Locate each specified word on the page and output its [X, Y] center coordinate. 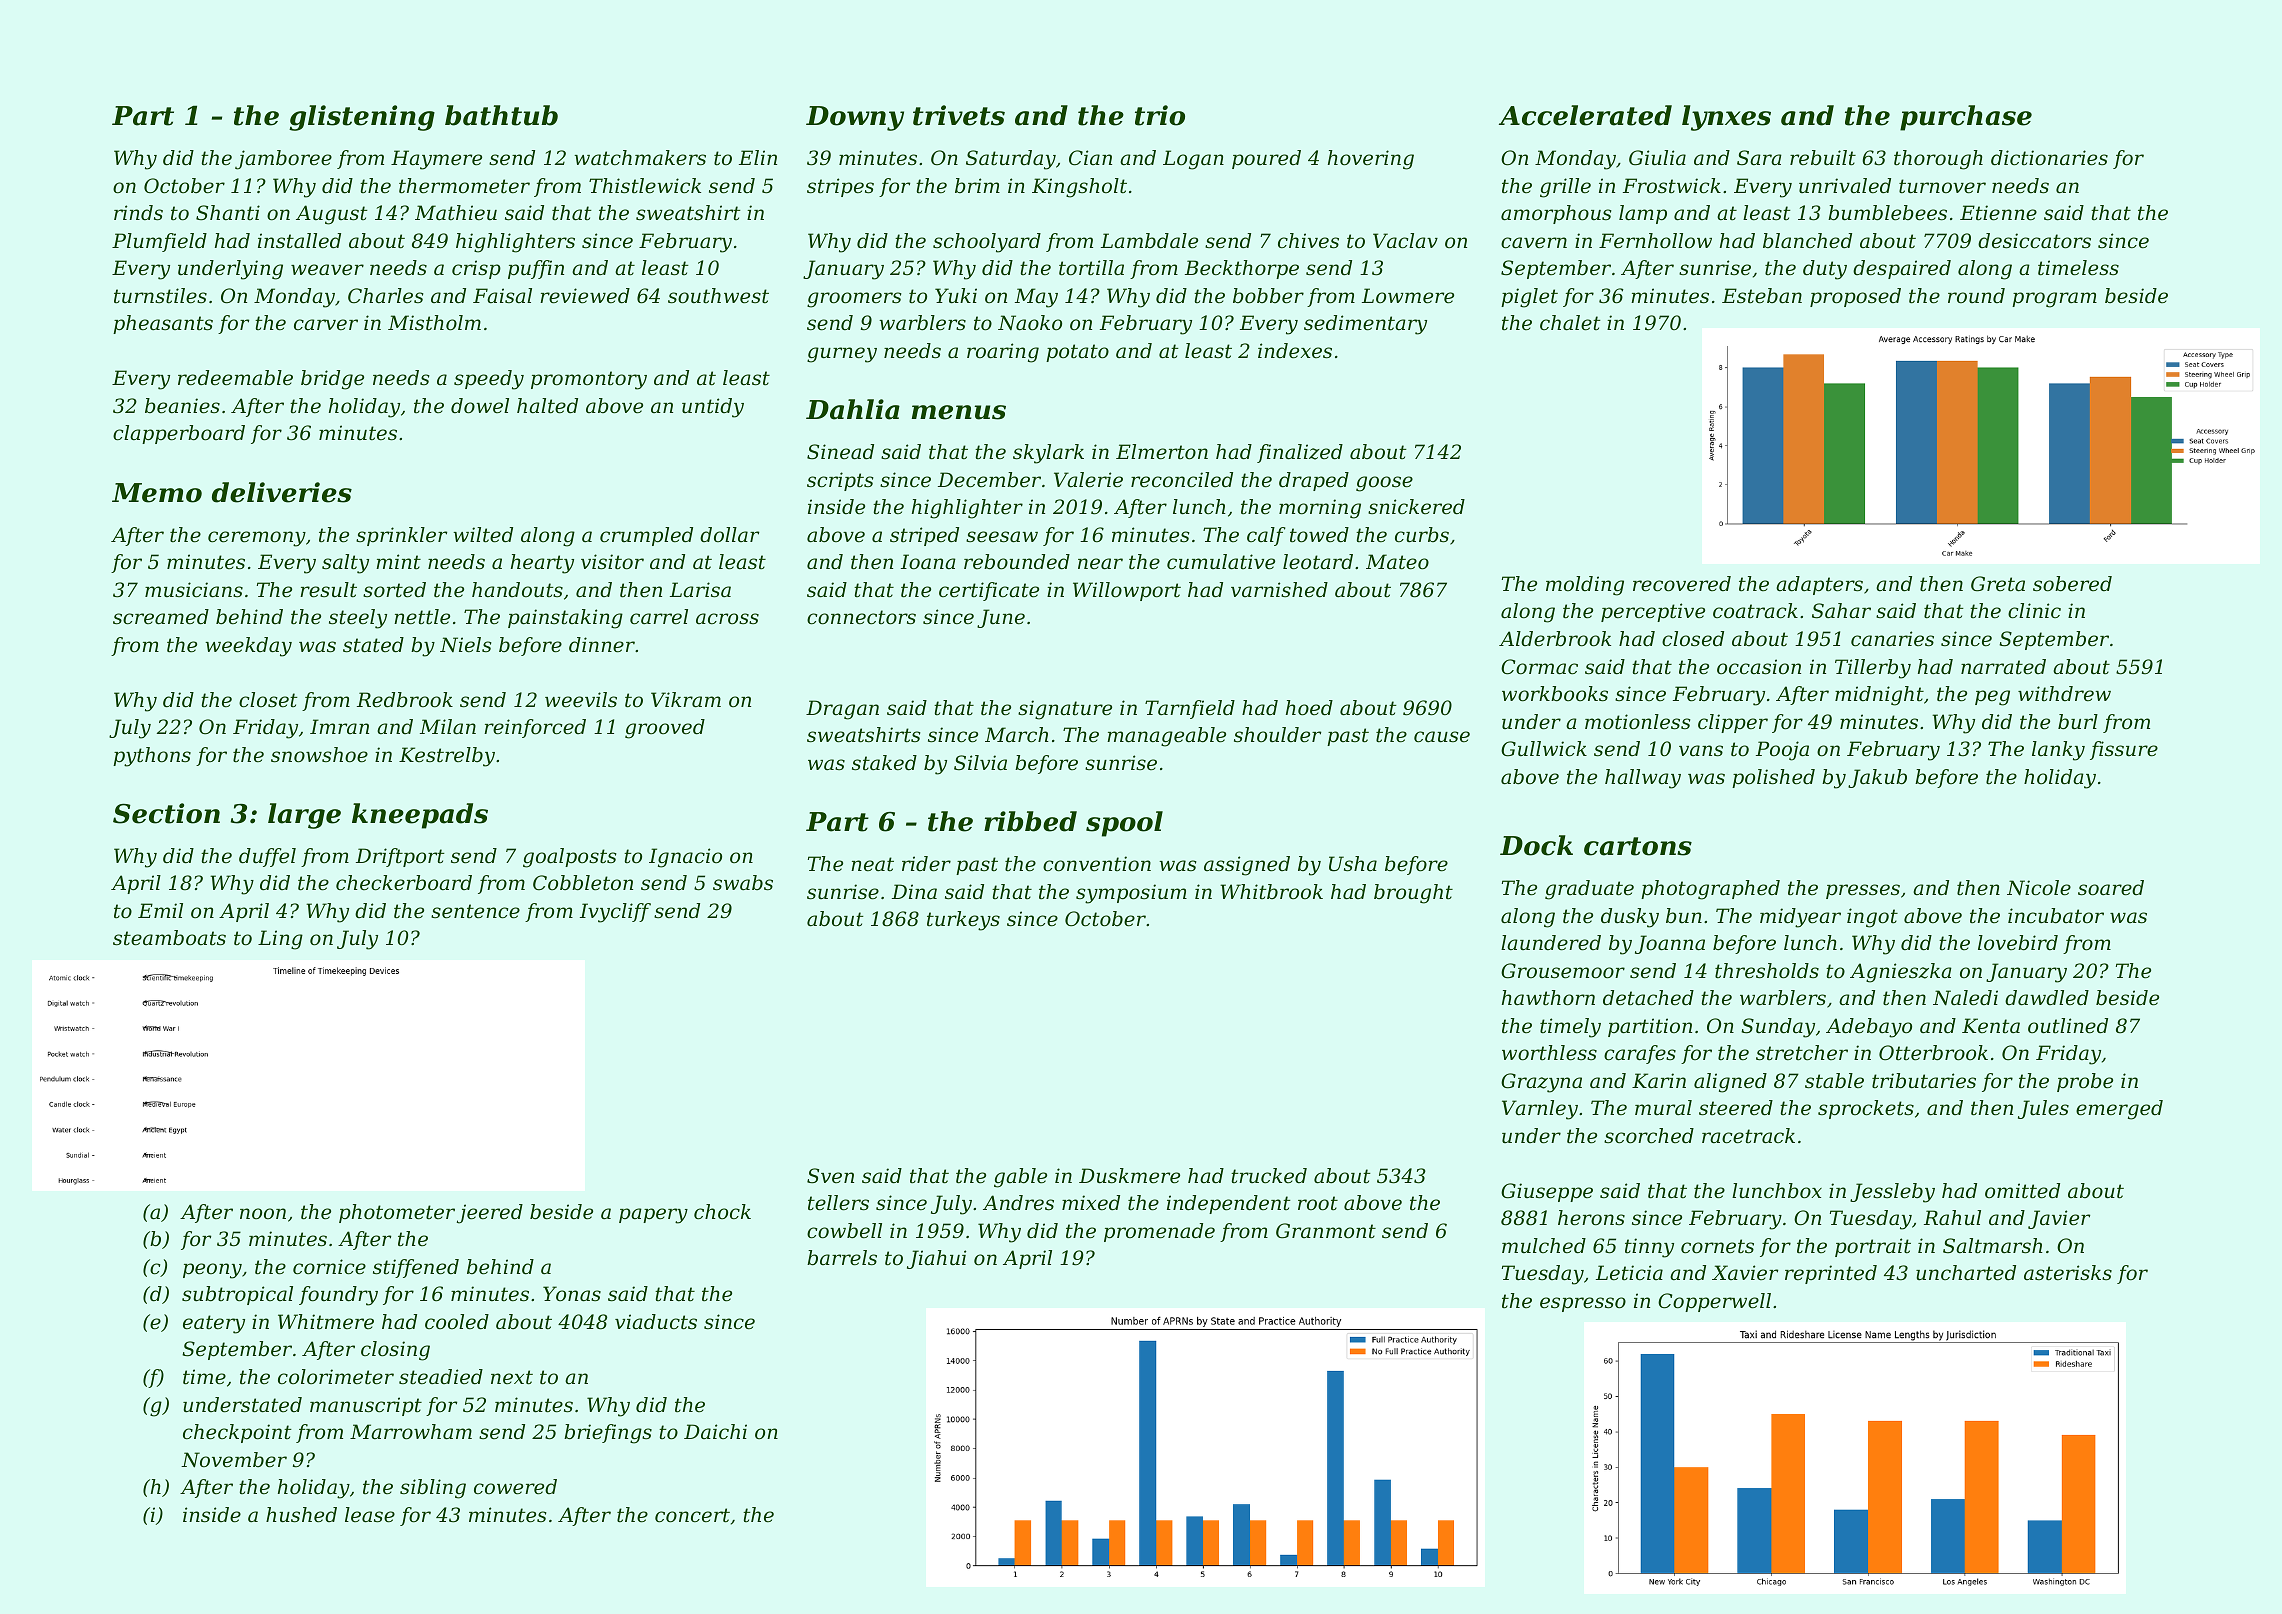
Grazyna [1541, 1083]
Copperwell [1714, 1302]
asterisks [2068, 1273]
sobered [2072, 584]
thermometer [464, 186]
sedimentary [1365, 325]
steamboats [169, 938]
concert [692, 1515]
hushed [301, 1515]
